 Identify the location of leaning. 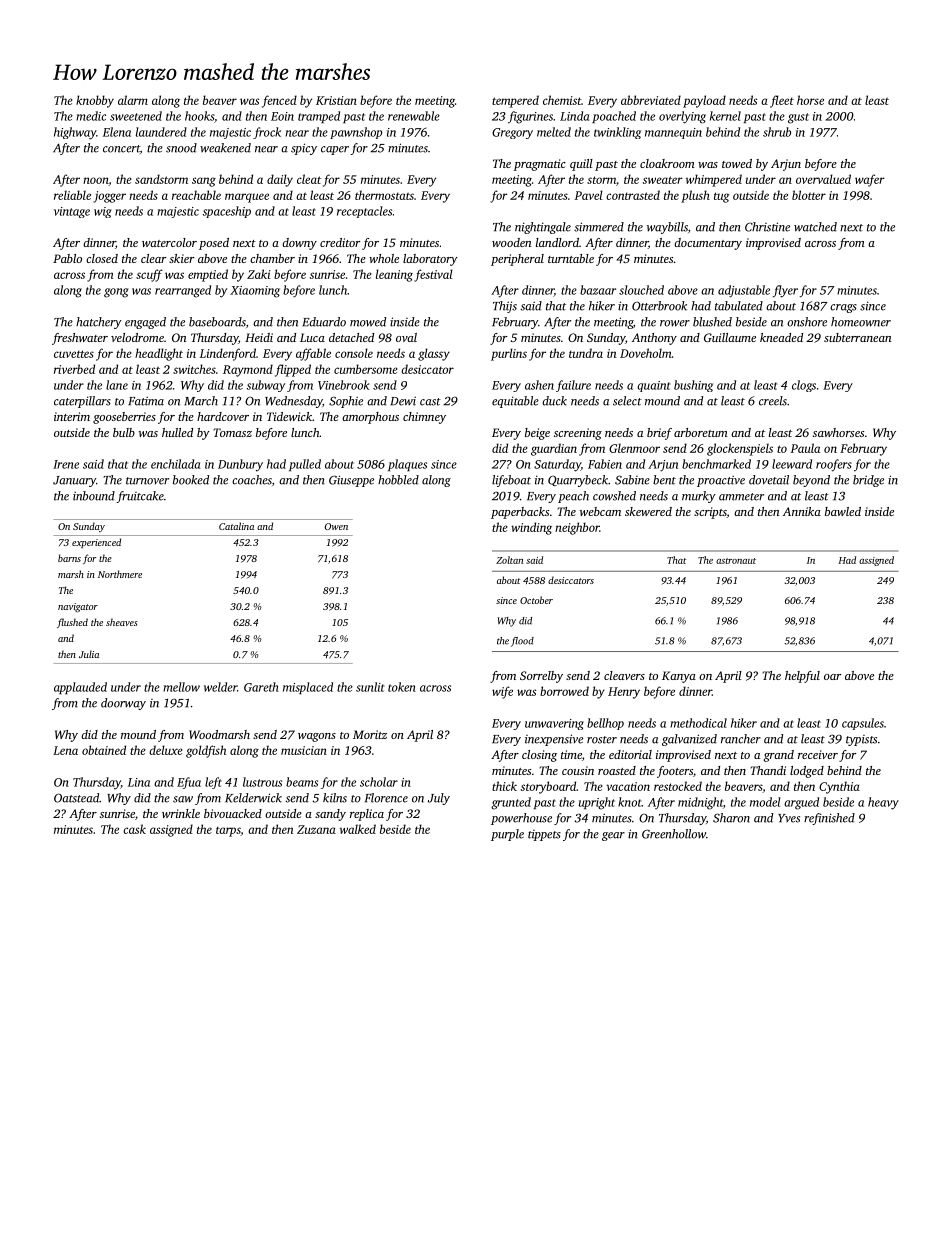
(394, 275).
